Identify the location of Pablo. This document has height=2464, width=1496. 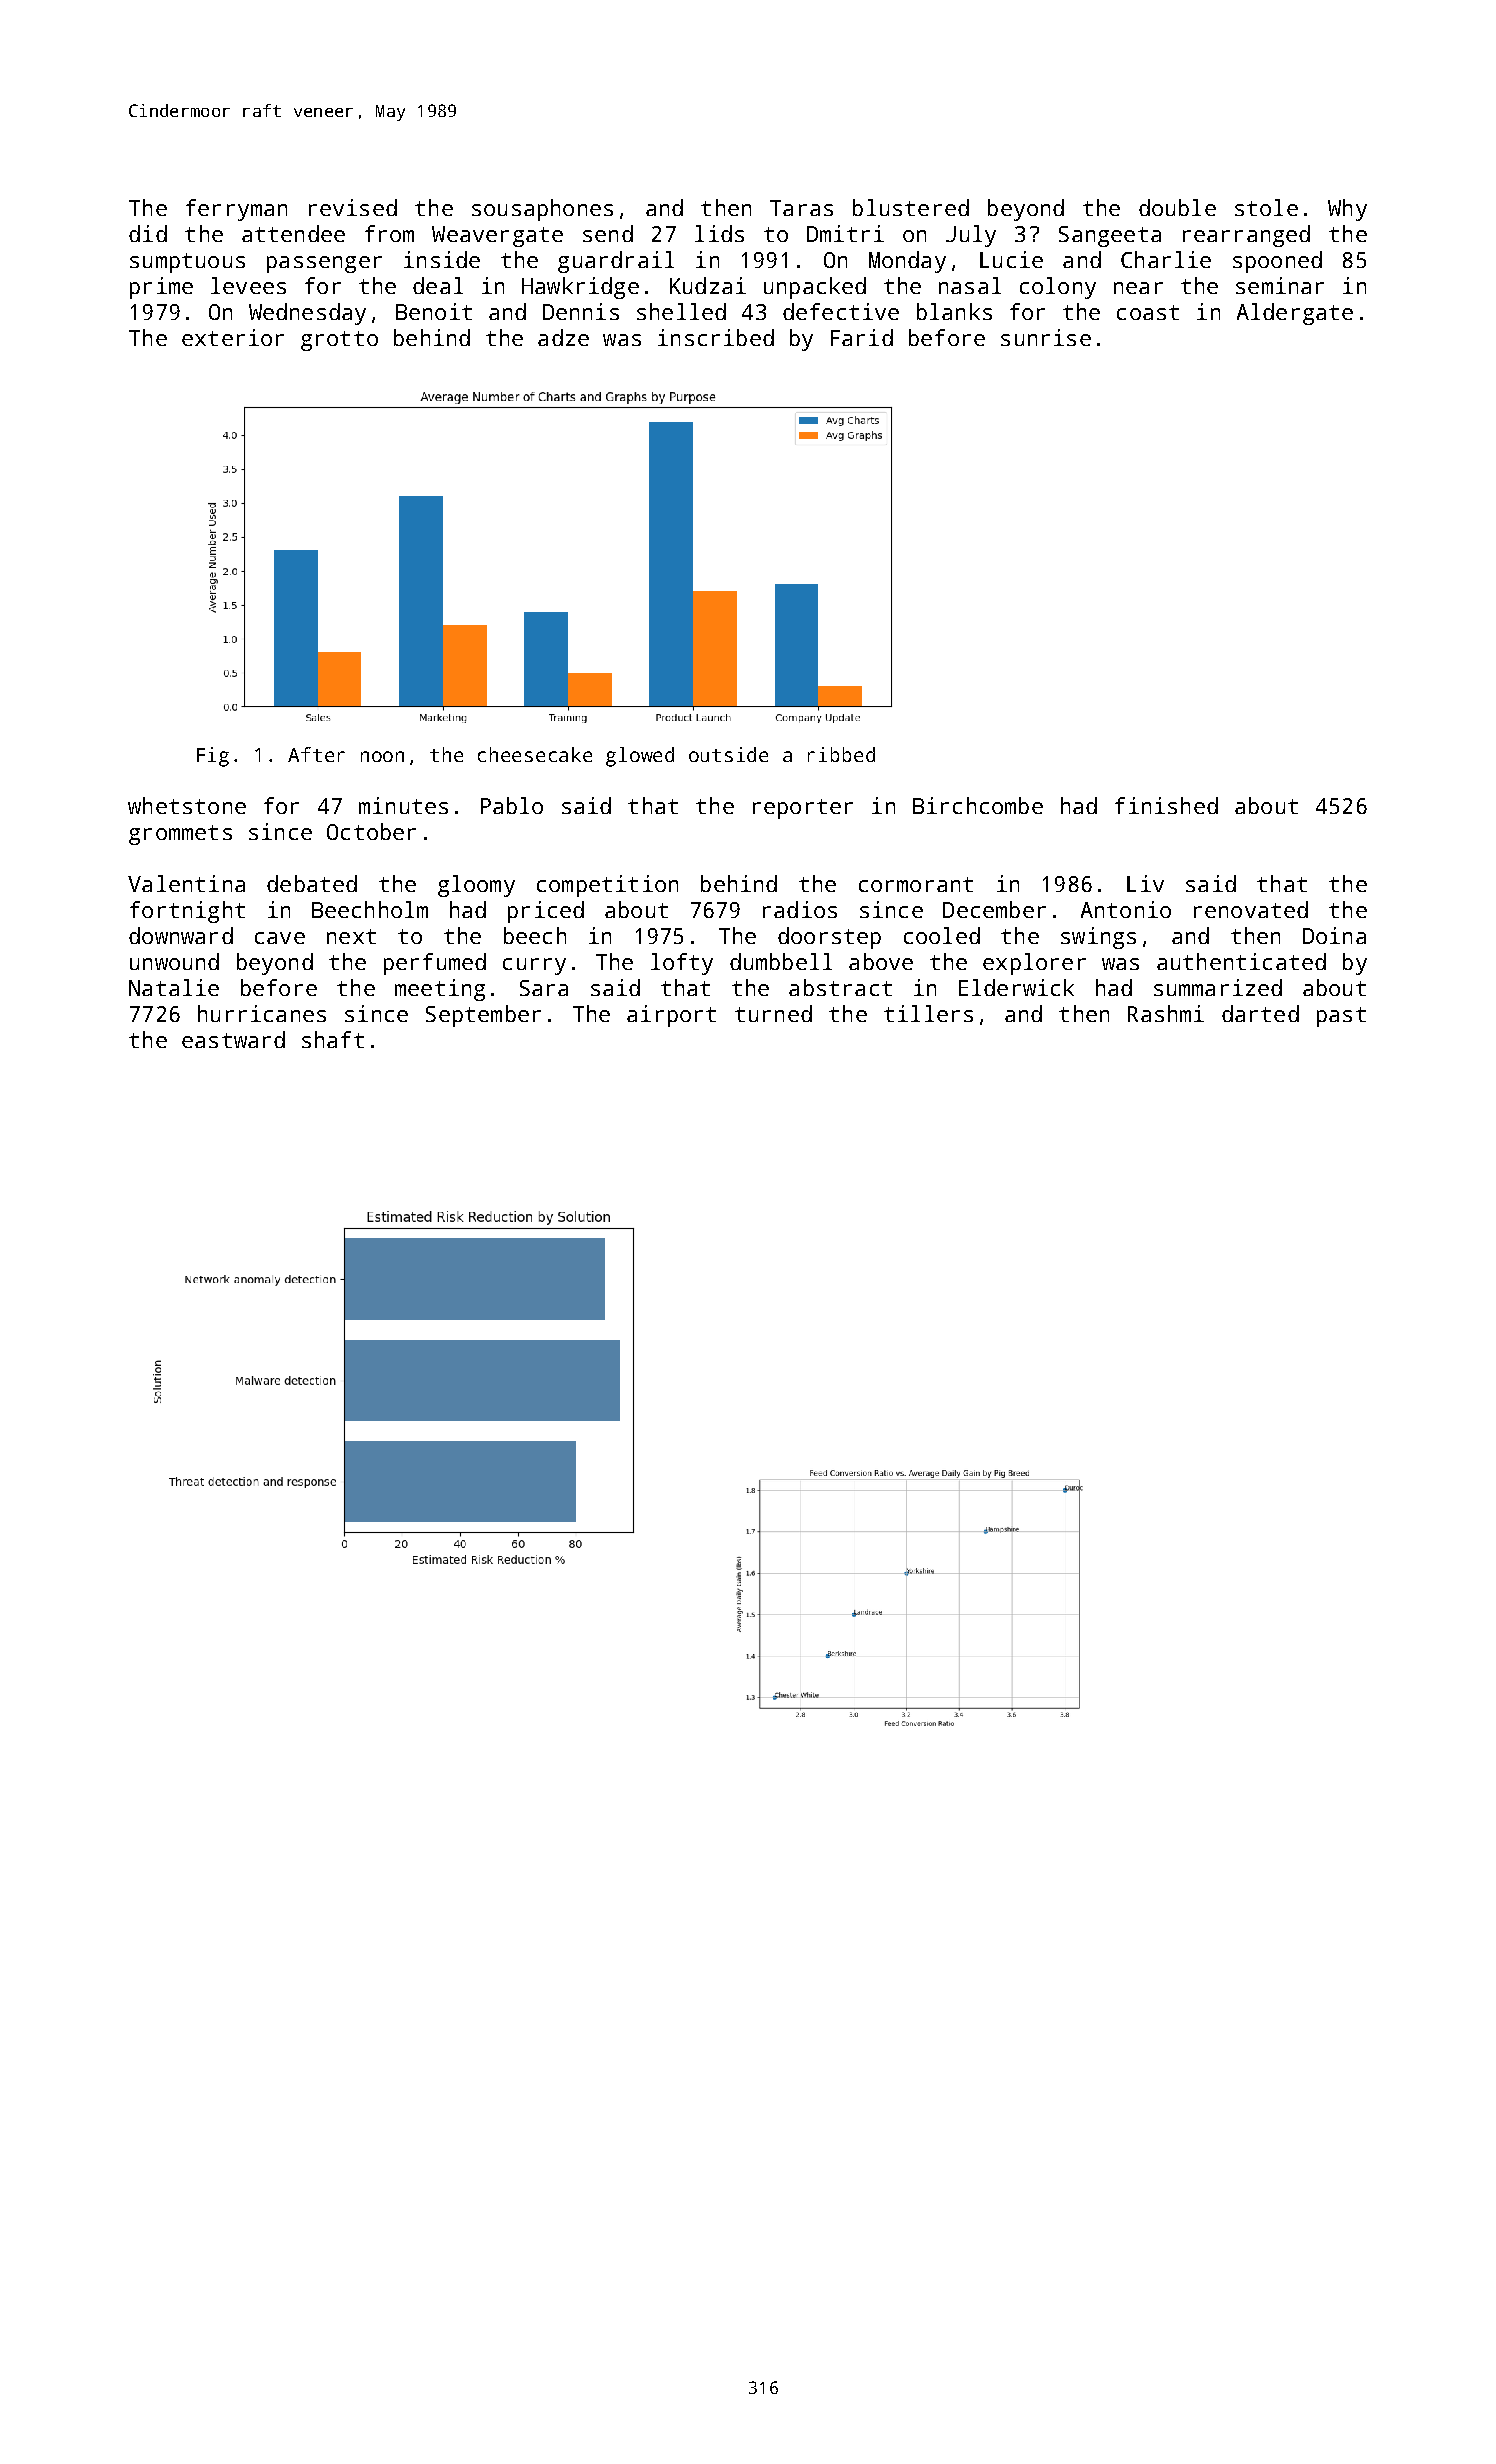
(512, 805).
